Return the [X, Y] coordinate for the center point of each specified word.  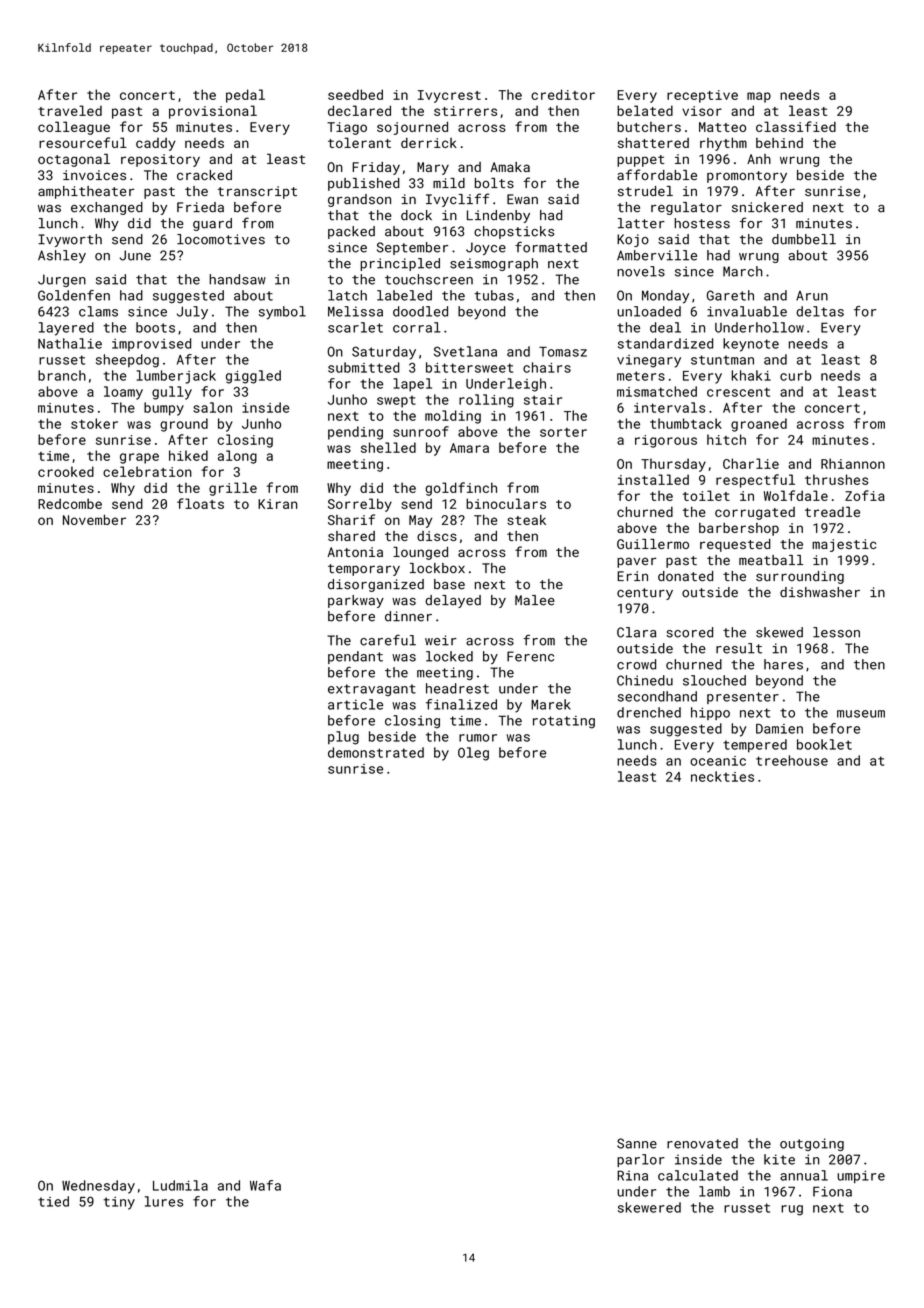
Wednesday [98, 1187]
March [743, 271]
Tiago [347, 128]
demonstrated [376, 752]
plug [343, 738]
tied [53, 1201]
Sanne [637, 1143]
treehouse [792, 760]
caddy [156, 144]
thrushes [836, 479]
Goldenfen [74, 295]
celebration [147, 471]
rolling [486, 401]
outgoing [812, 1144]
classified [796, 126]
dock [416, 215]
